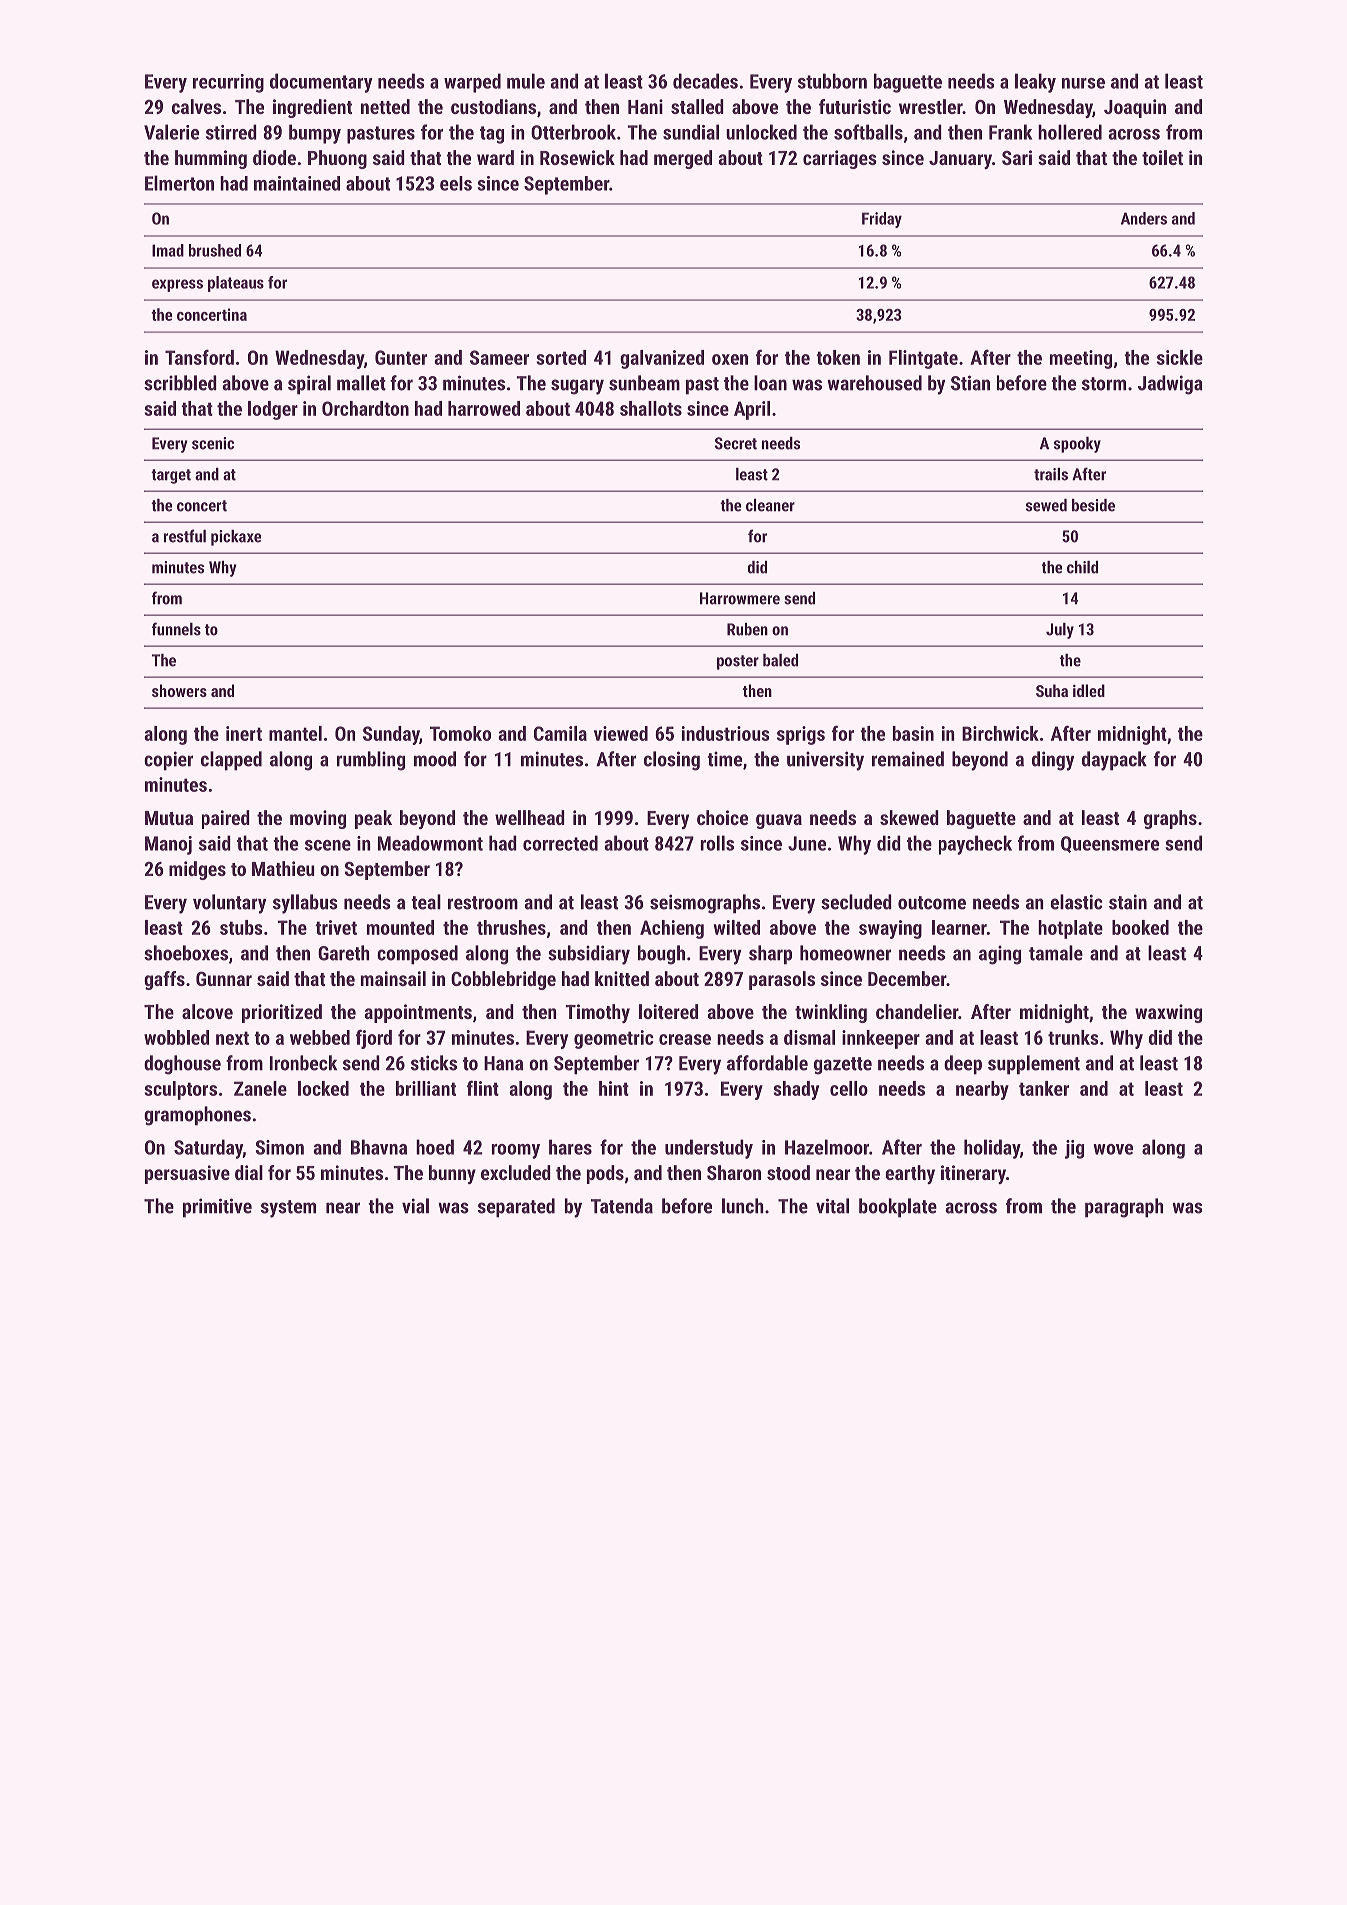 This screenshot has width=1347, height=1905. I want to click on sickle, so click(1180, 357).
